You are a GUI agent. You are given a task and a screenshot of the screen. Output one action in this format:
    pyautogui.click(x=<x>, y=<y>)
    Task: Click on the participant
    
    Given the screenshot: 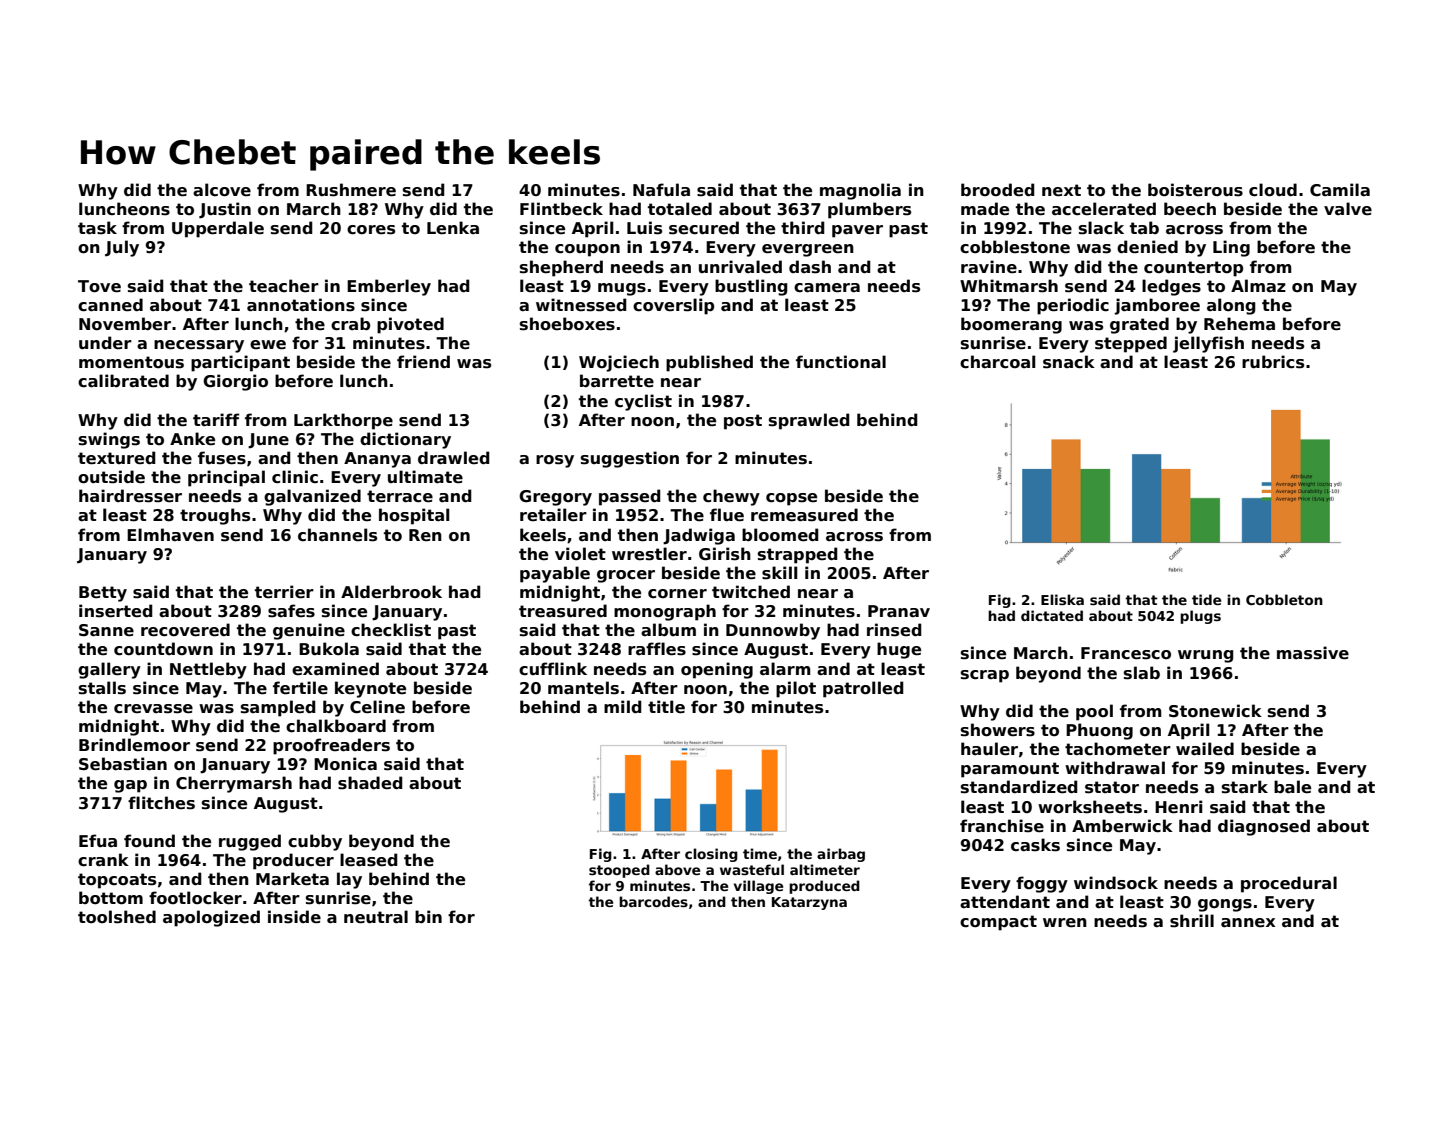 What is the action you would take?
    pyautogui.click(x=240, y=363)
